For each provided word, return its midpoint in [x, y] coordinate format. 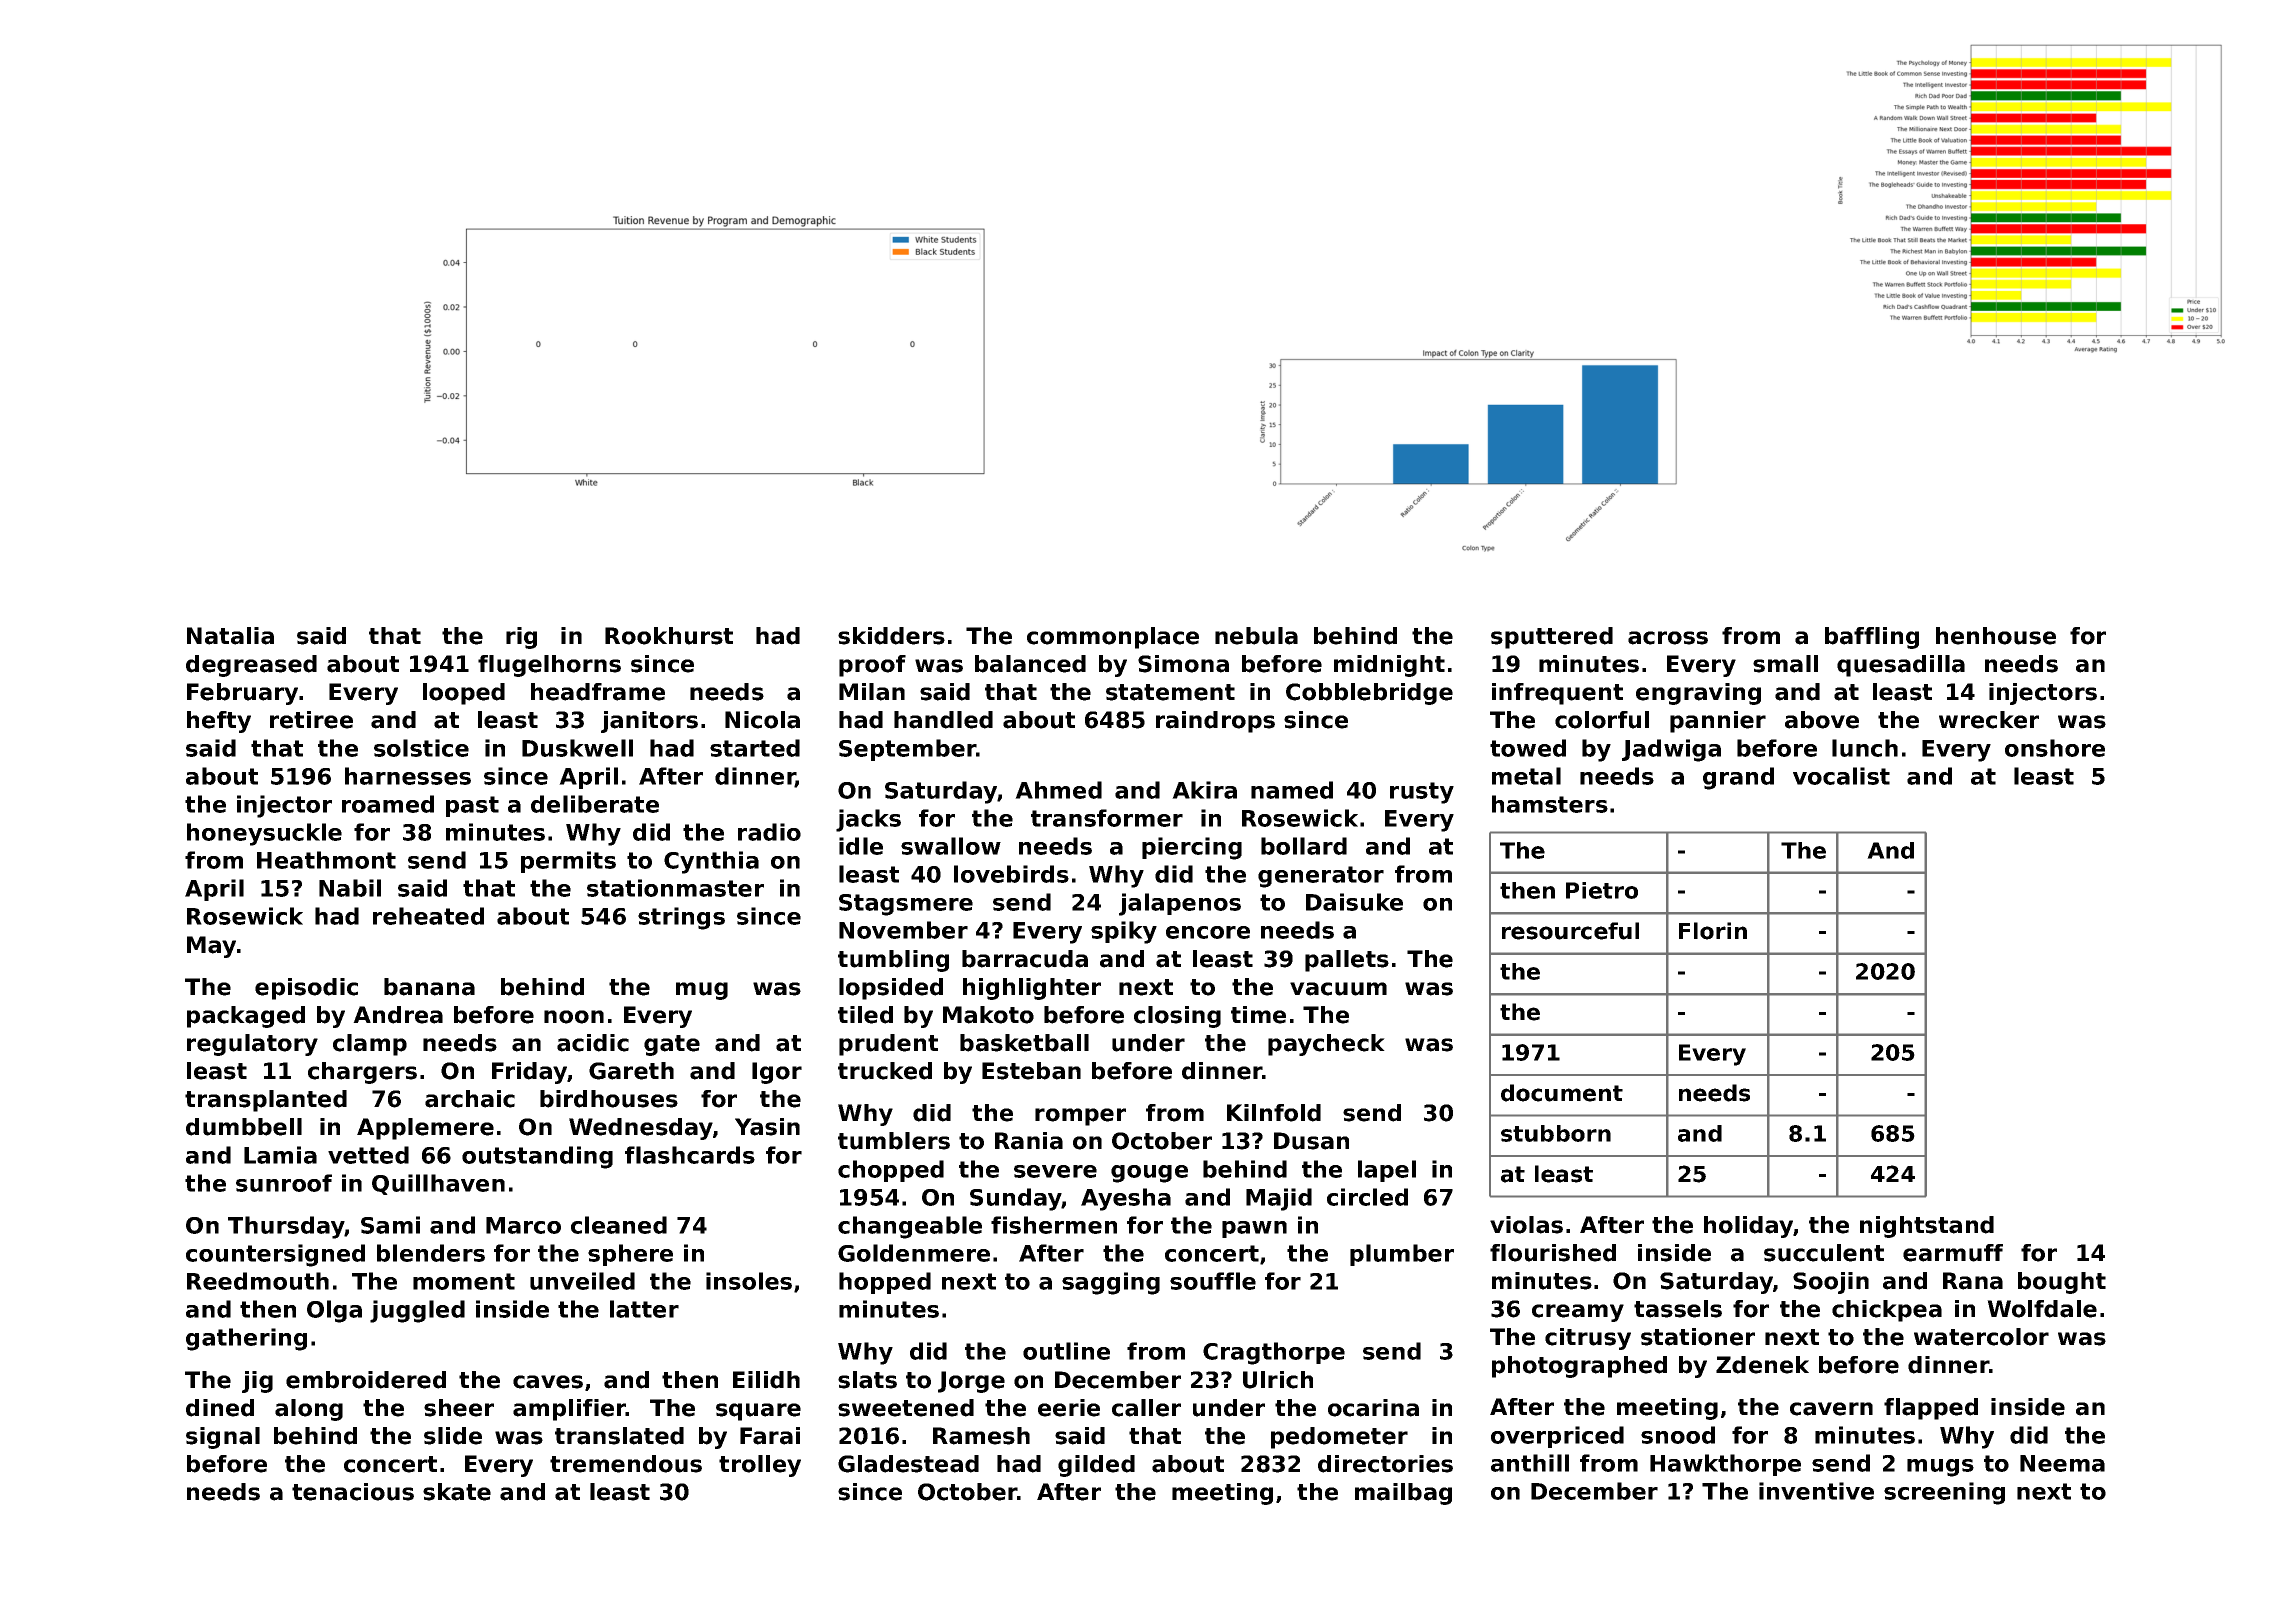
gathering [246, 1339]
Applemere [425, 1129]
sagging [1111, 1283]
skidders [891, 636]
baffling [1872, 638]
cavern [1831, 1409]
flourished [1553, 1253]
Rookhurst [669, 636]
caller [1146, 1408]
